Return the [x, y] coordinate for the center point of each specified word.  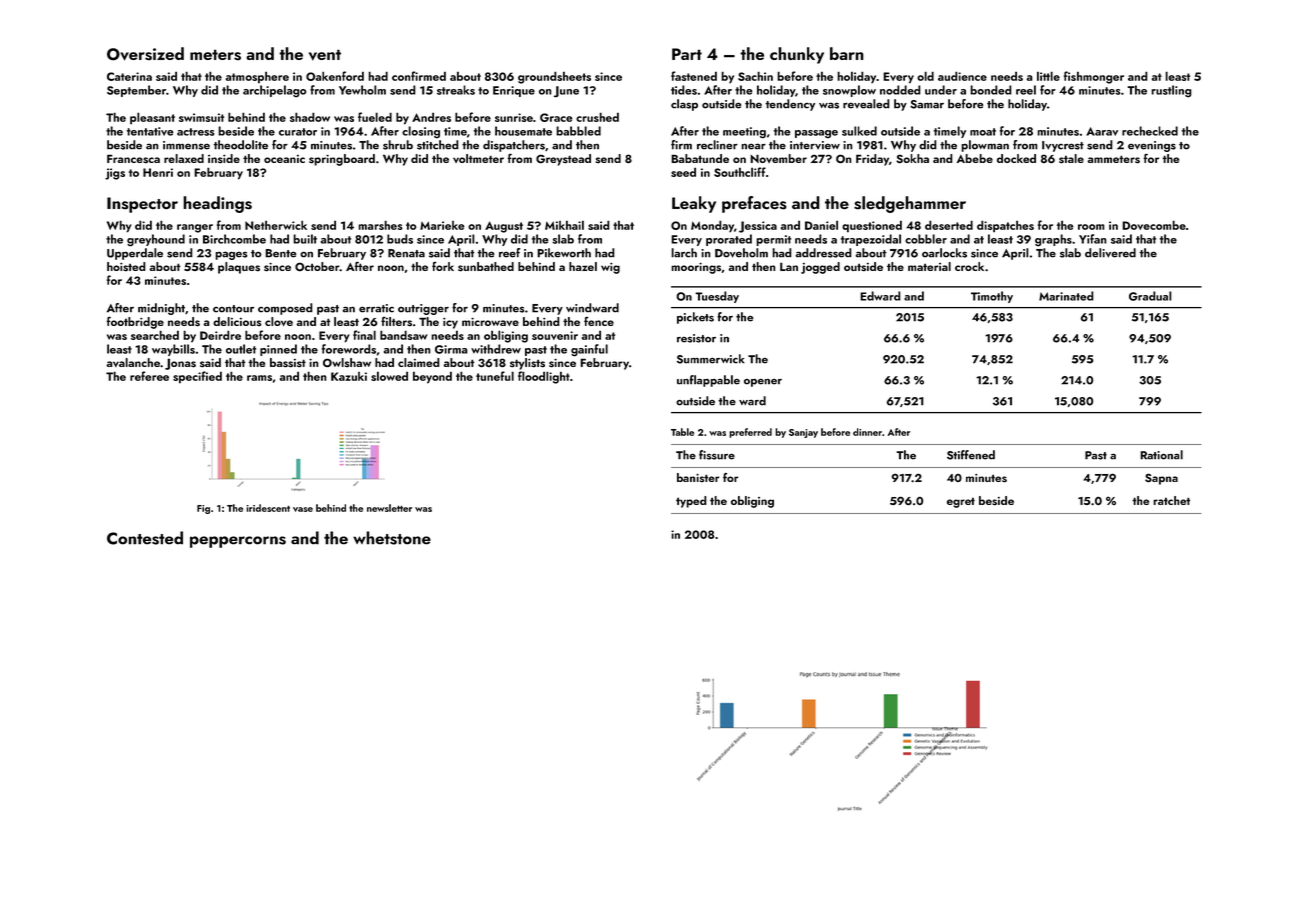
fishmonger [1094, 77]
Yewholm [362, 90]
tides [684, 90]
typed [691, 502]
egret [961, 502]
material [929, 266]
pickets [695, 318]
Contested [145, 538]
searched [155, 335]
